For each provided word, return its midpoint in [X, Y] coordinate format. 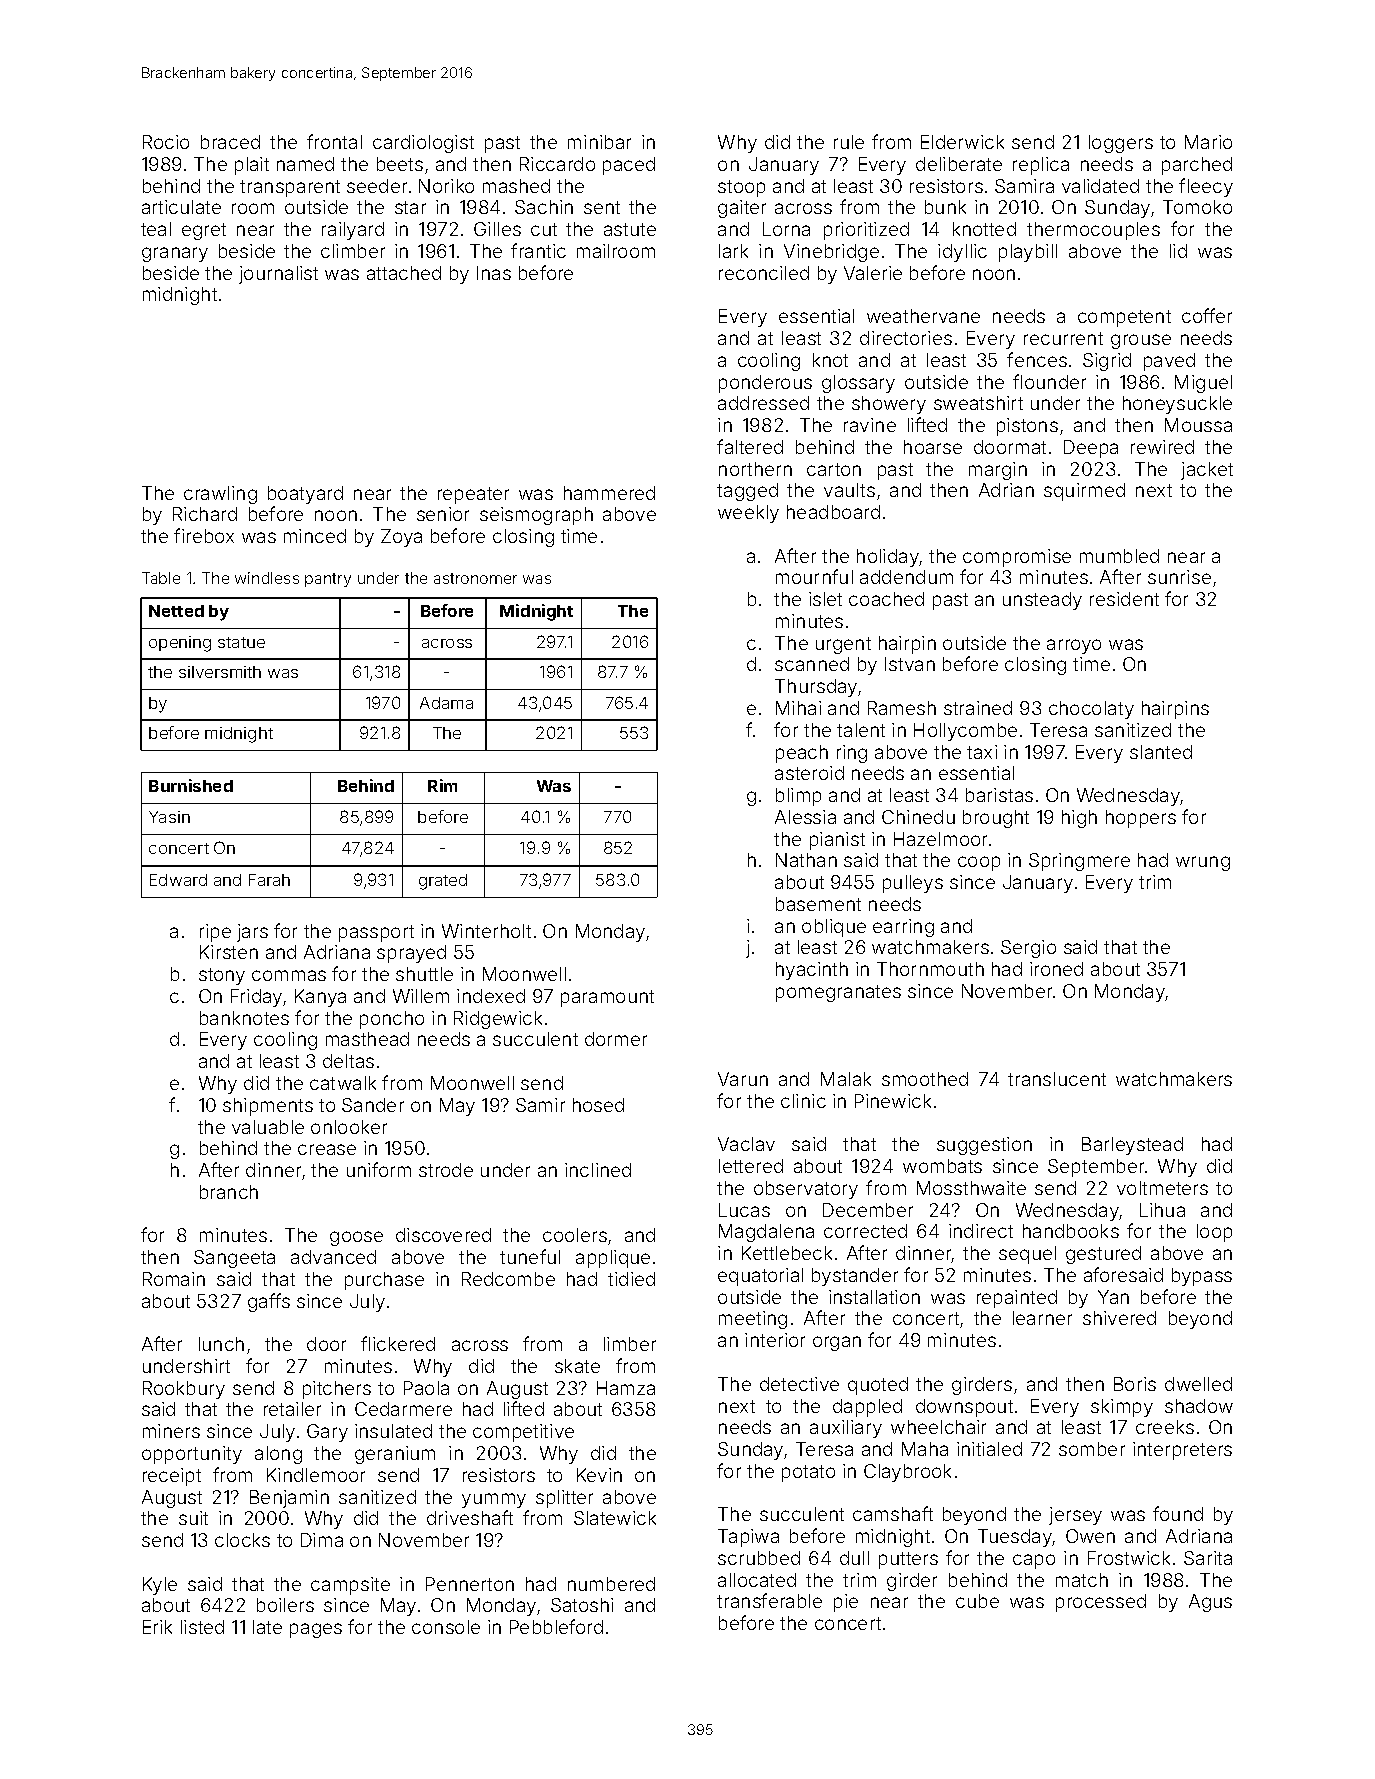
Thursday [816, 688]
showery [889, 405]
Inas [494, 273]
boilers [285, 1605]
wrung [1203, 863]
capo [1034, 1561]
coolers [575, 1235]
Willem [421, 996]
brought [996, 819]
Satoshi [582, 1605]
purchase [384, 1281]
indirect [981, 1231]
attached [404, 273]
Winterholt [486, 931]
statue [241, 642]
